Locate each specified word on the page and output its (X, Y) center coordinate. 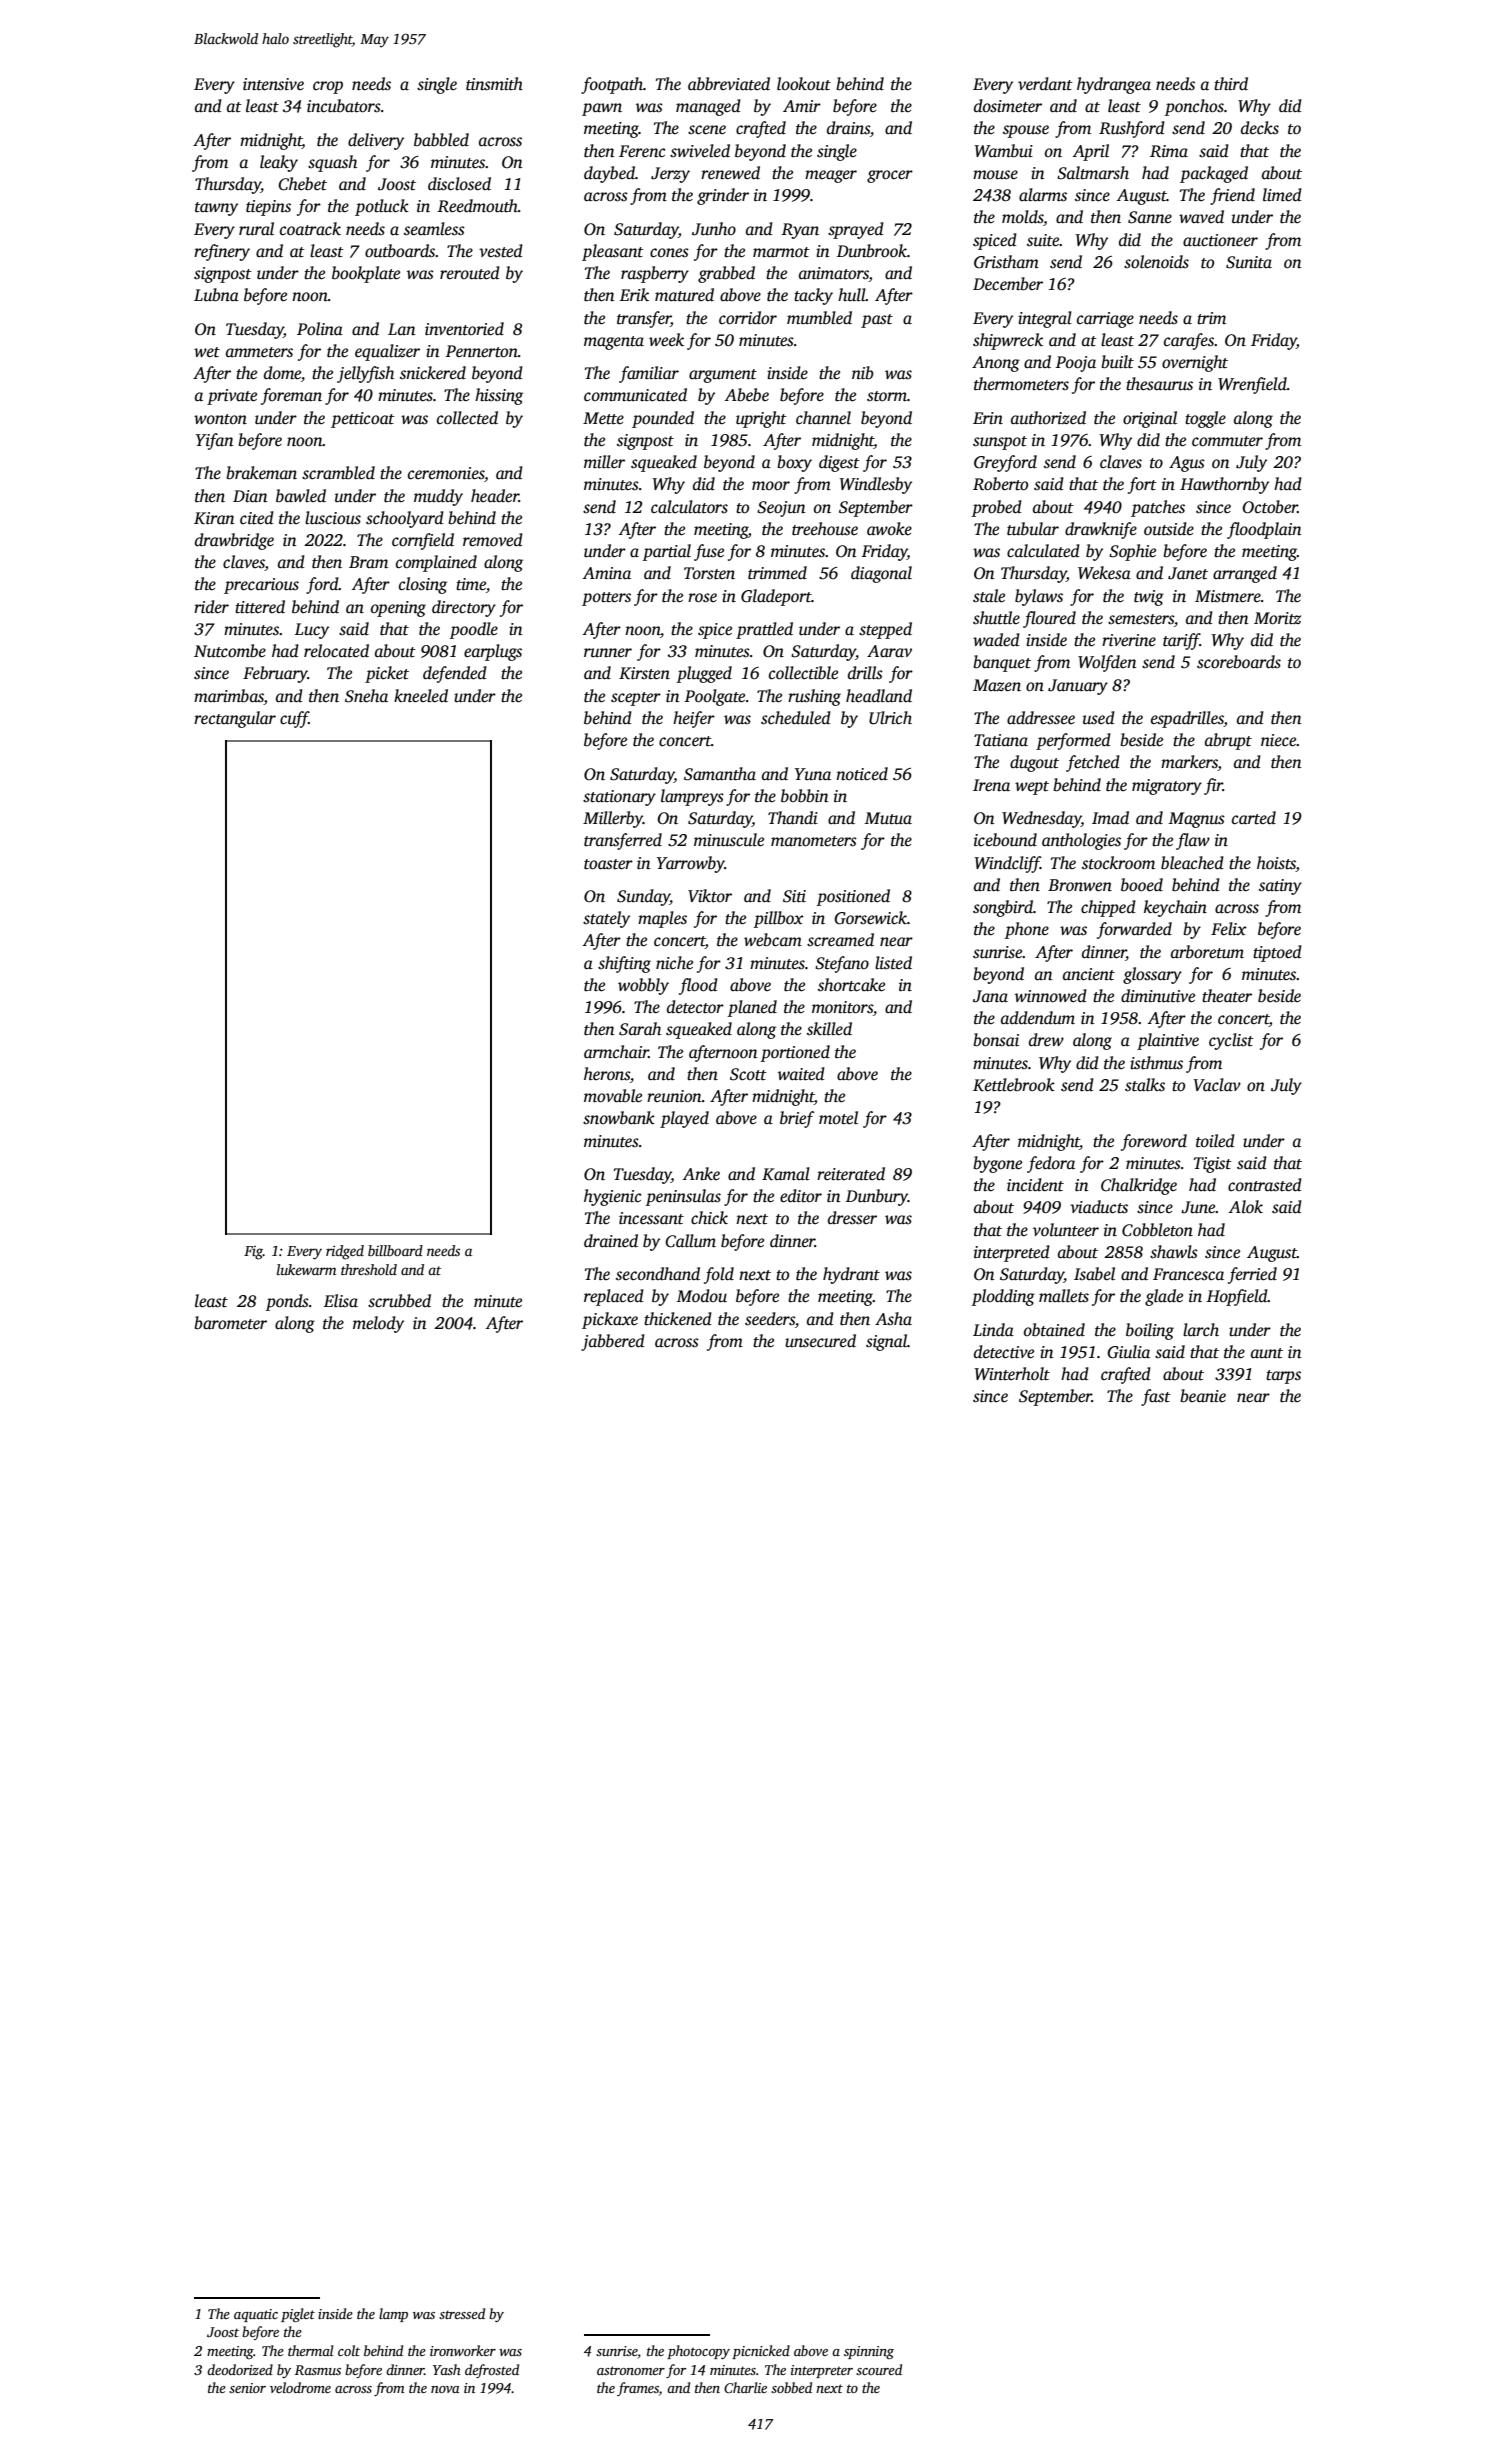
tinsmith (494, 84)
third (1231, 84)
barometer (230, 1323)
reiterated (851, 1174)
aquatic (256, 2315)
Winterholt (1012, 1374)
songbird (1003, 908)
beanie (1203, 1396)
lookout (804, 84)
